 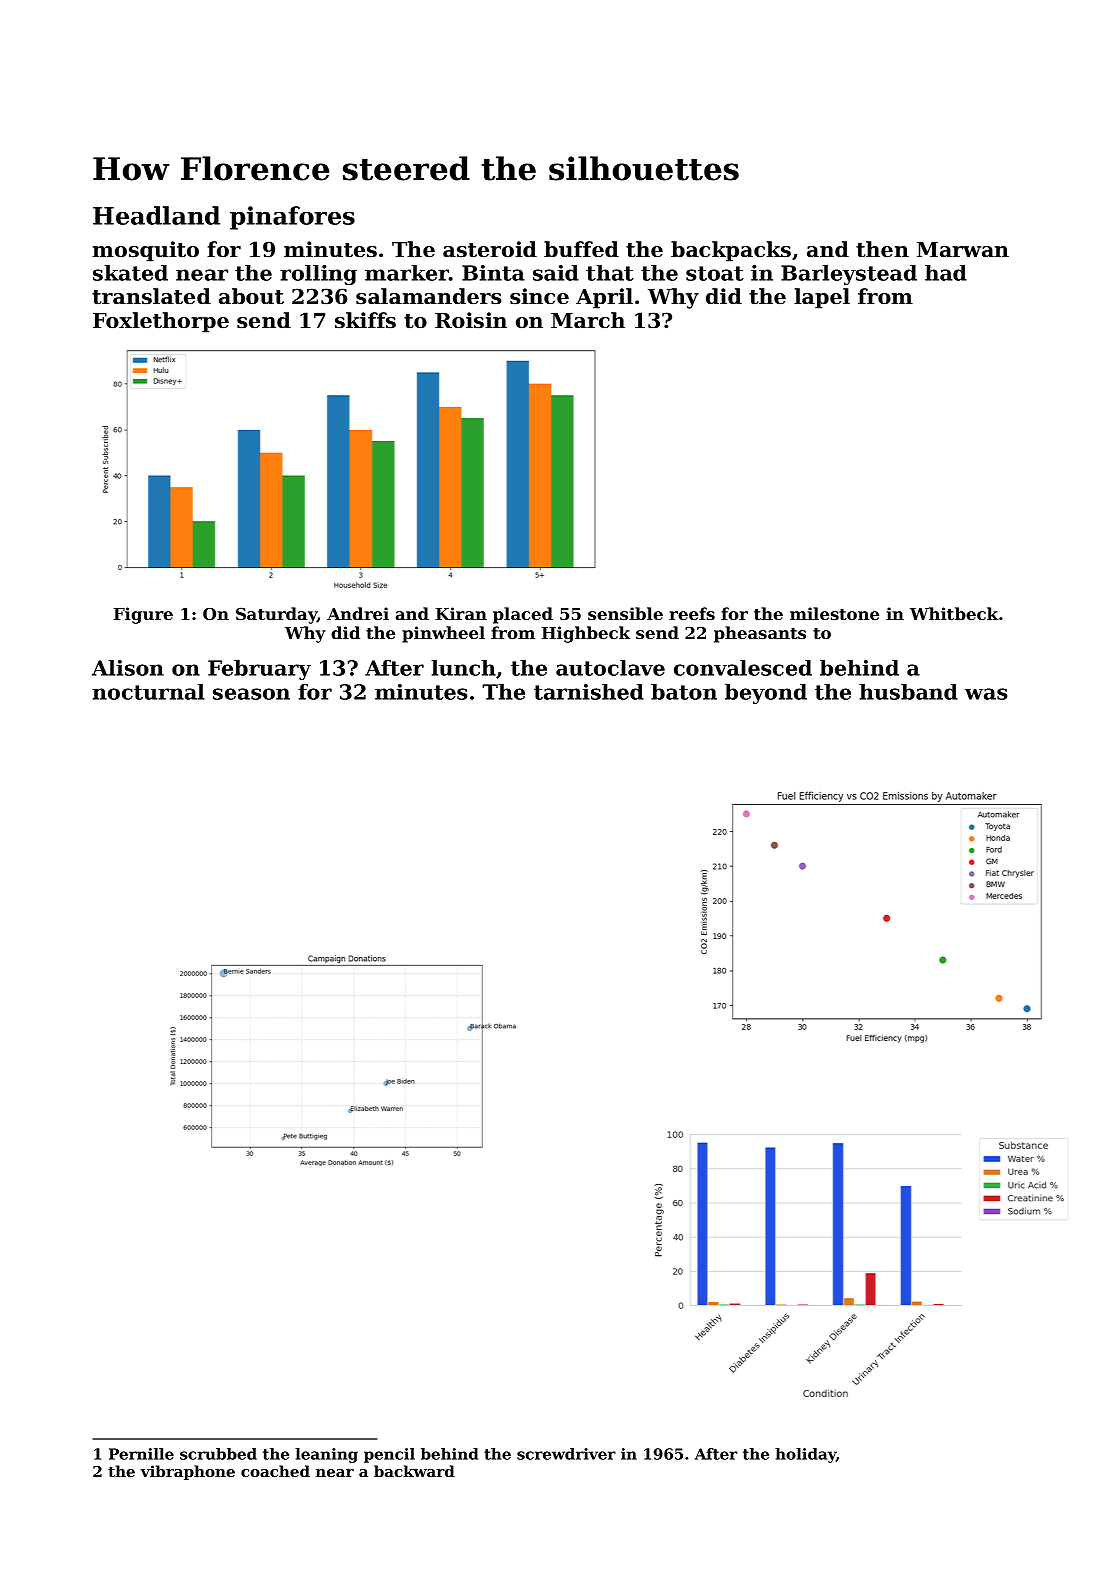 I want to click on Pernille, so click(x=141, y=1454).
